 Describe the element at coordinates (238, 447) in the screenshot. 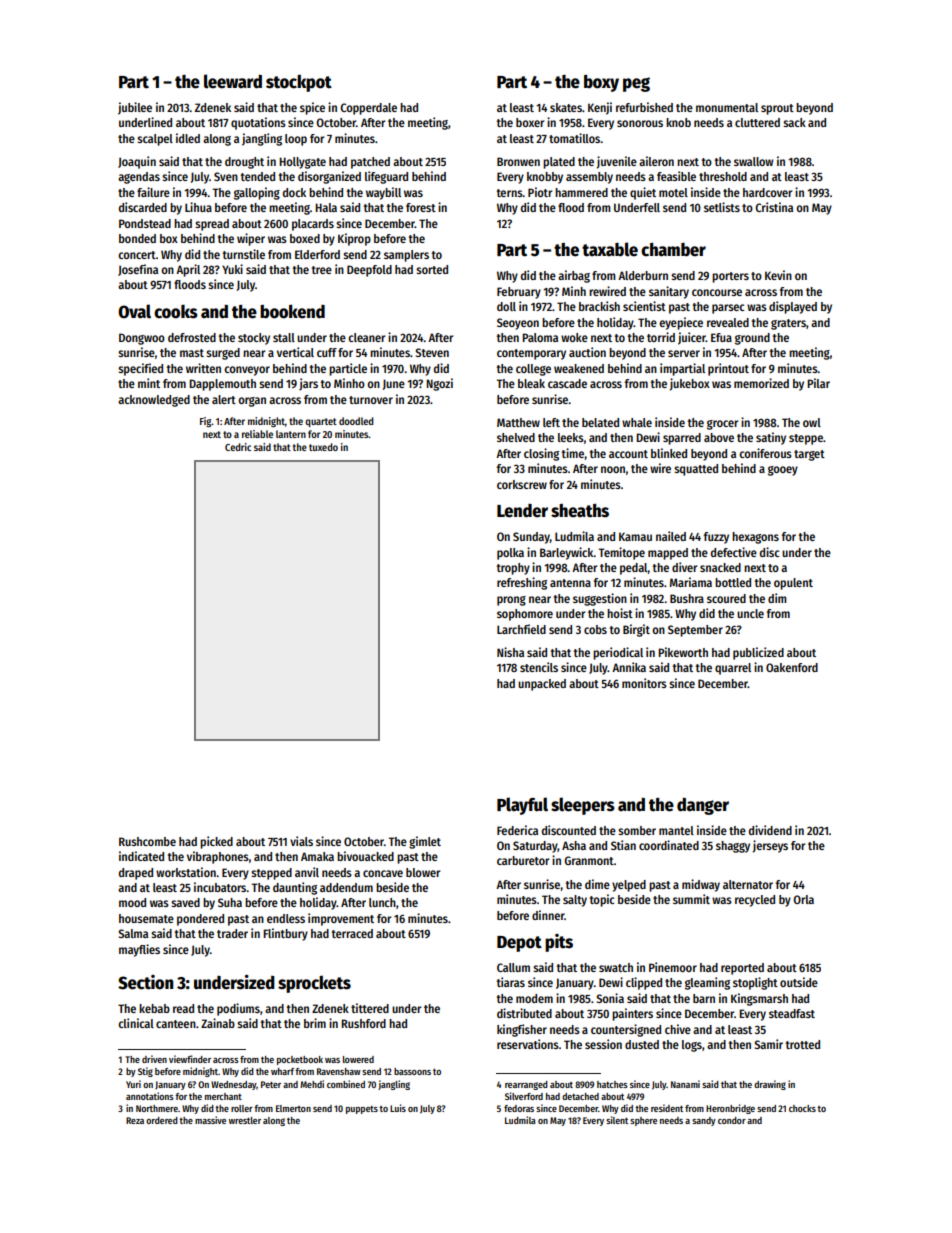

I see `Cedric` at that location.
